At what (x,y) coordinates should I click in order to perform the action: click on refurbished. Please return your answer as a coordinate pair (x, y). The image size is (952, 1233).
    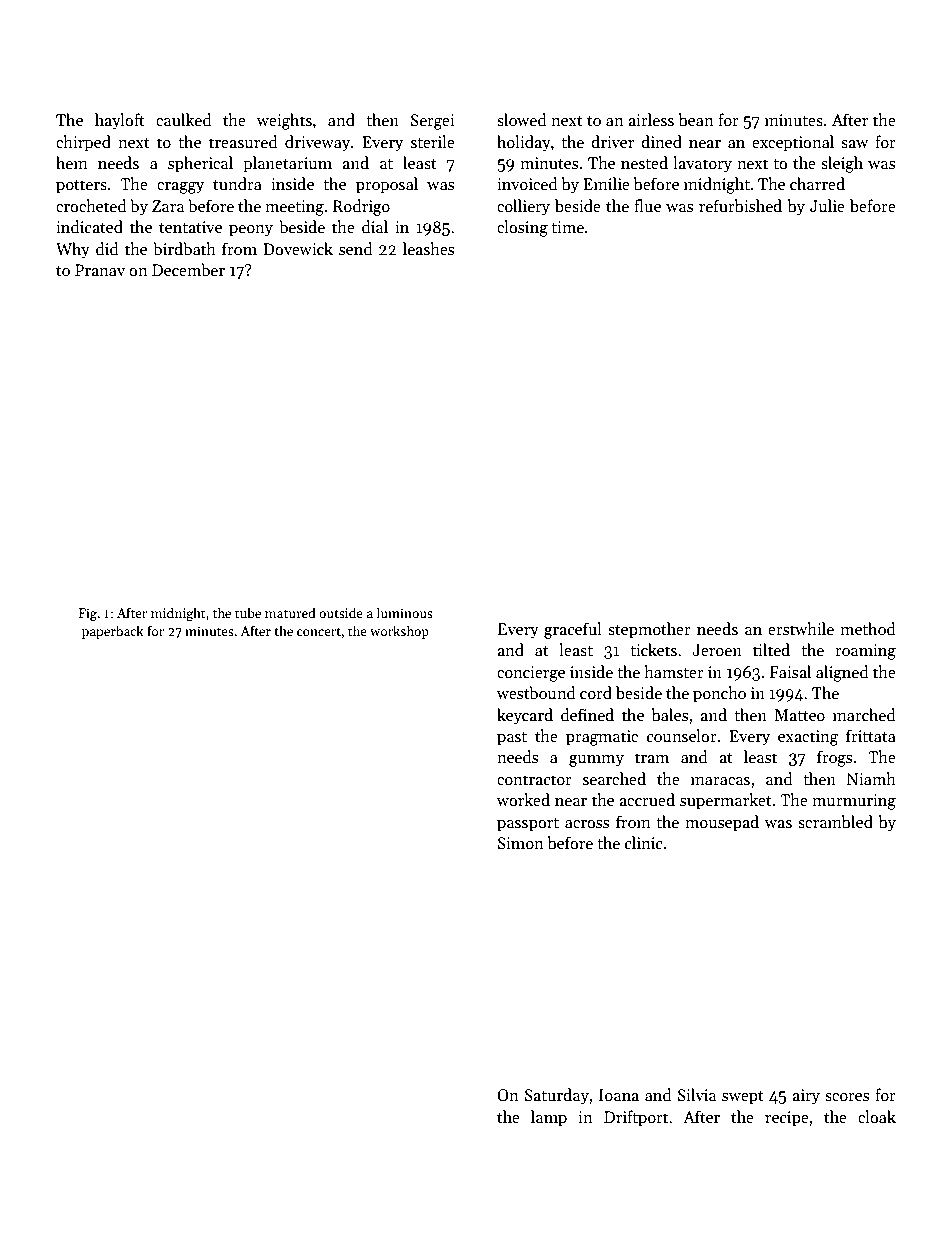
    Looking at the image, I should click on (740, 206).
